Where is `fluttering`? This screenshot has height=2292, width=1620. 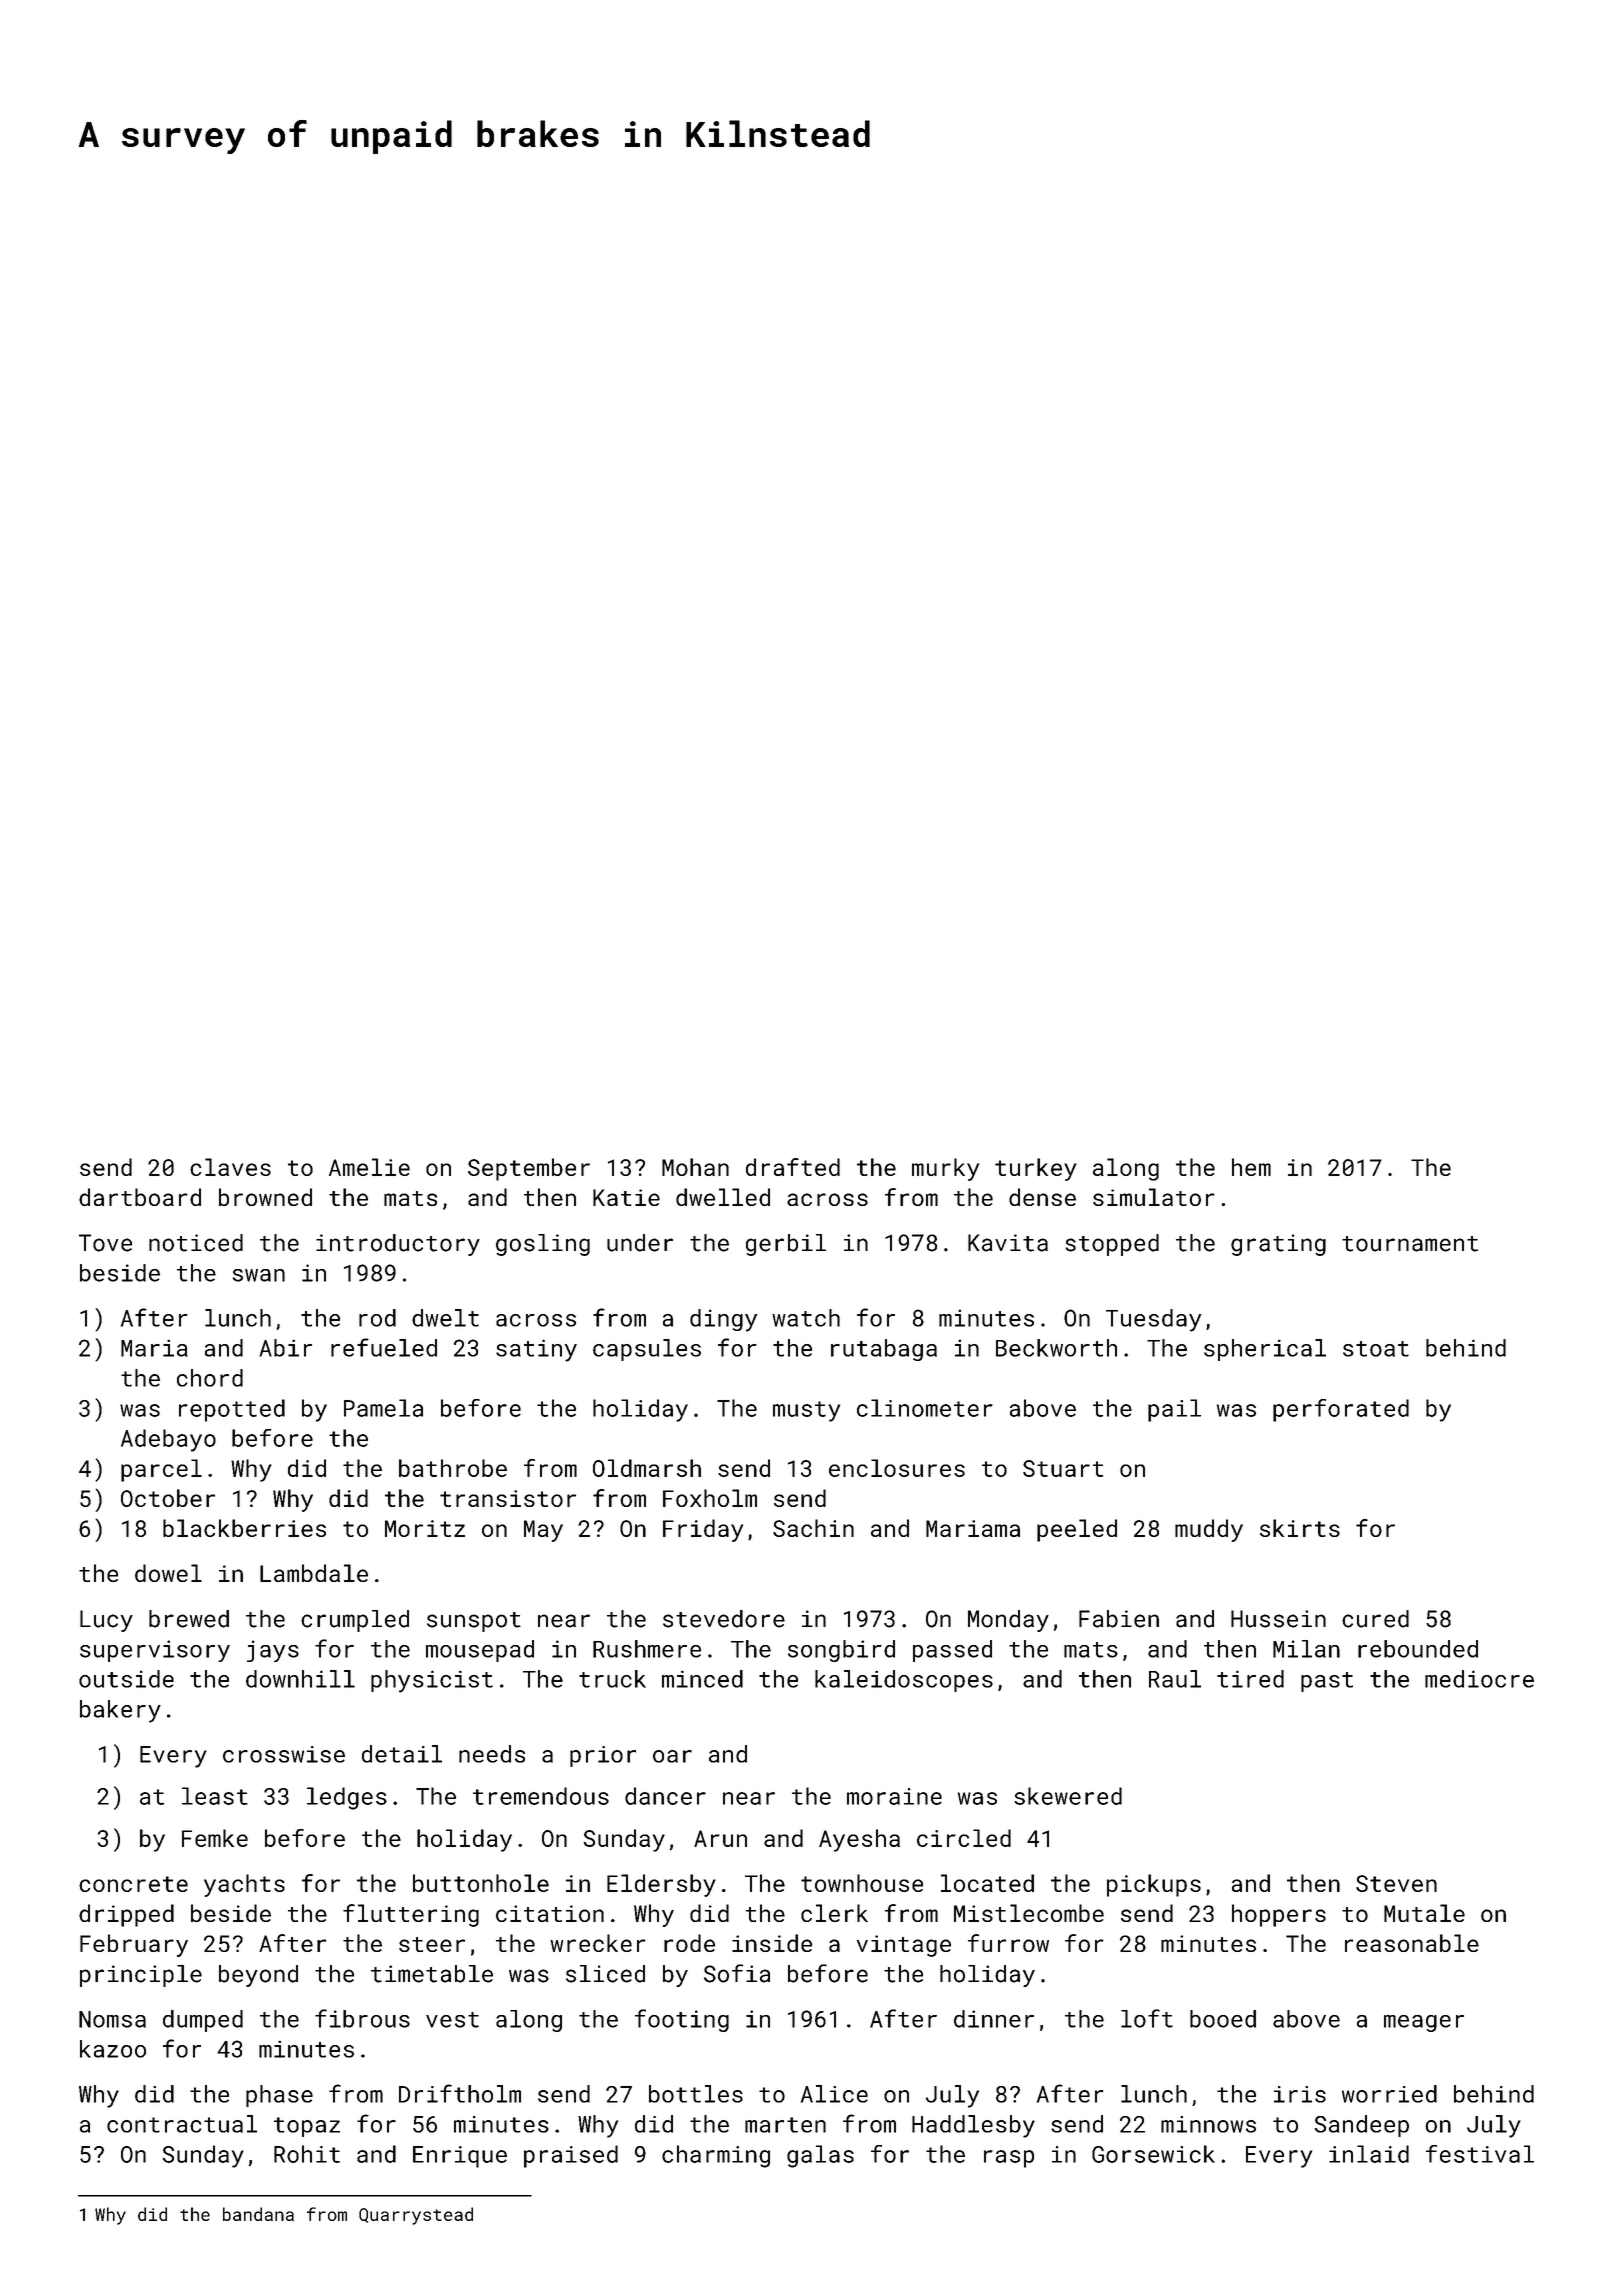
fluttering is located at coordinates (411, 1915).
